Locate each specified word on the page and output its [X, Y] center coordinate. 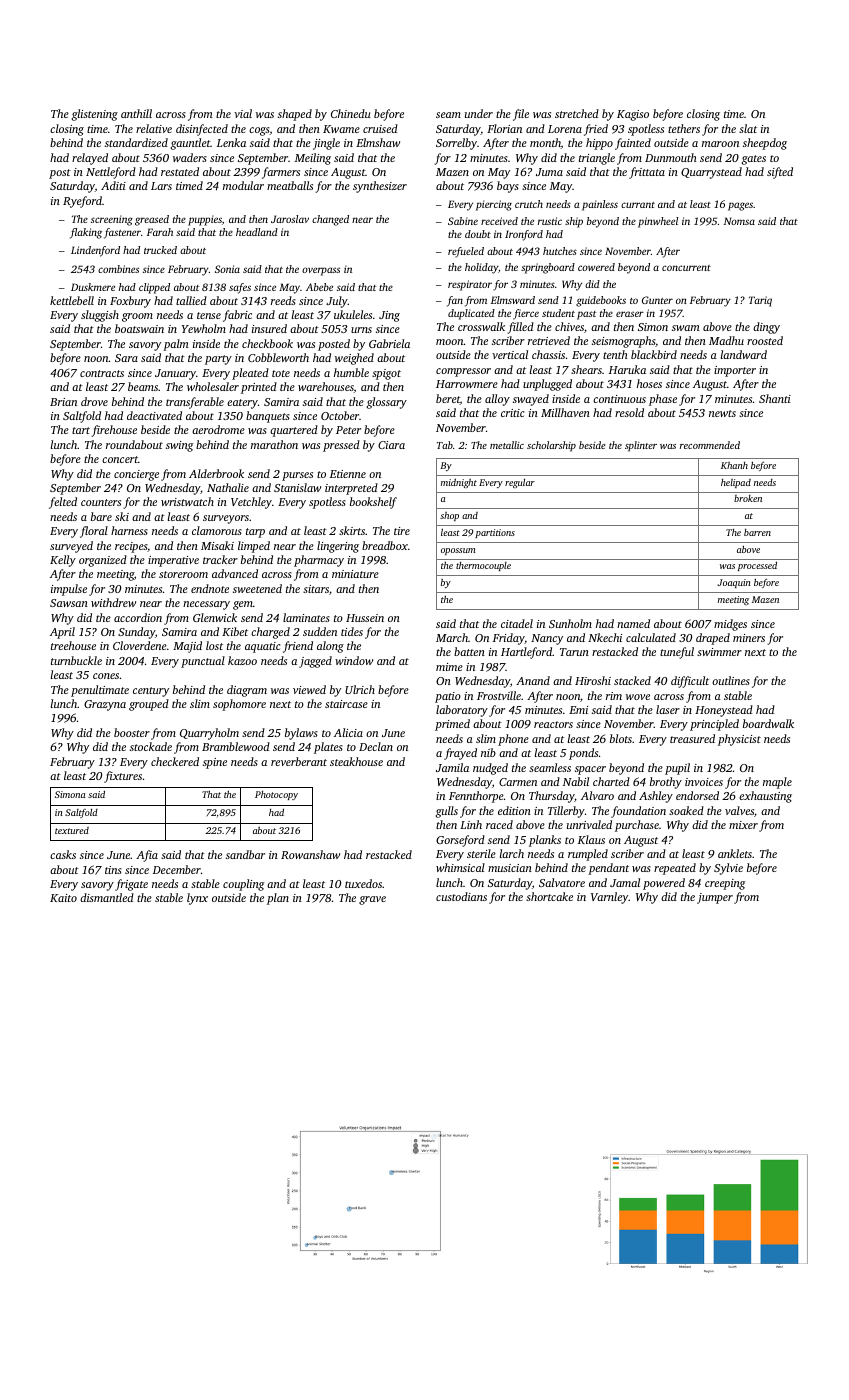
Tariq [760, 301]
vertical [510, 354]
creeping [725, 884]
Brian [63, 402]
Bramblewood [236, 746]
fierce [526, 314]
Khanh [734, 465]
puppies [205, 220]
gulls [447, 812]
